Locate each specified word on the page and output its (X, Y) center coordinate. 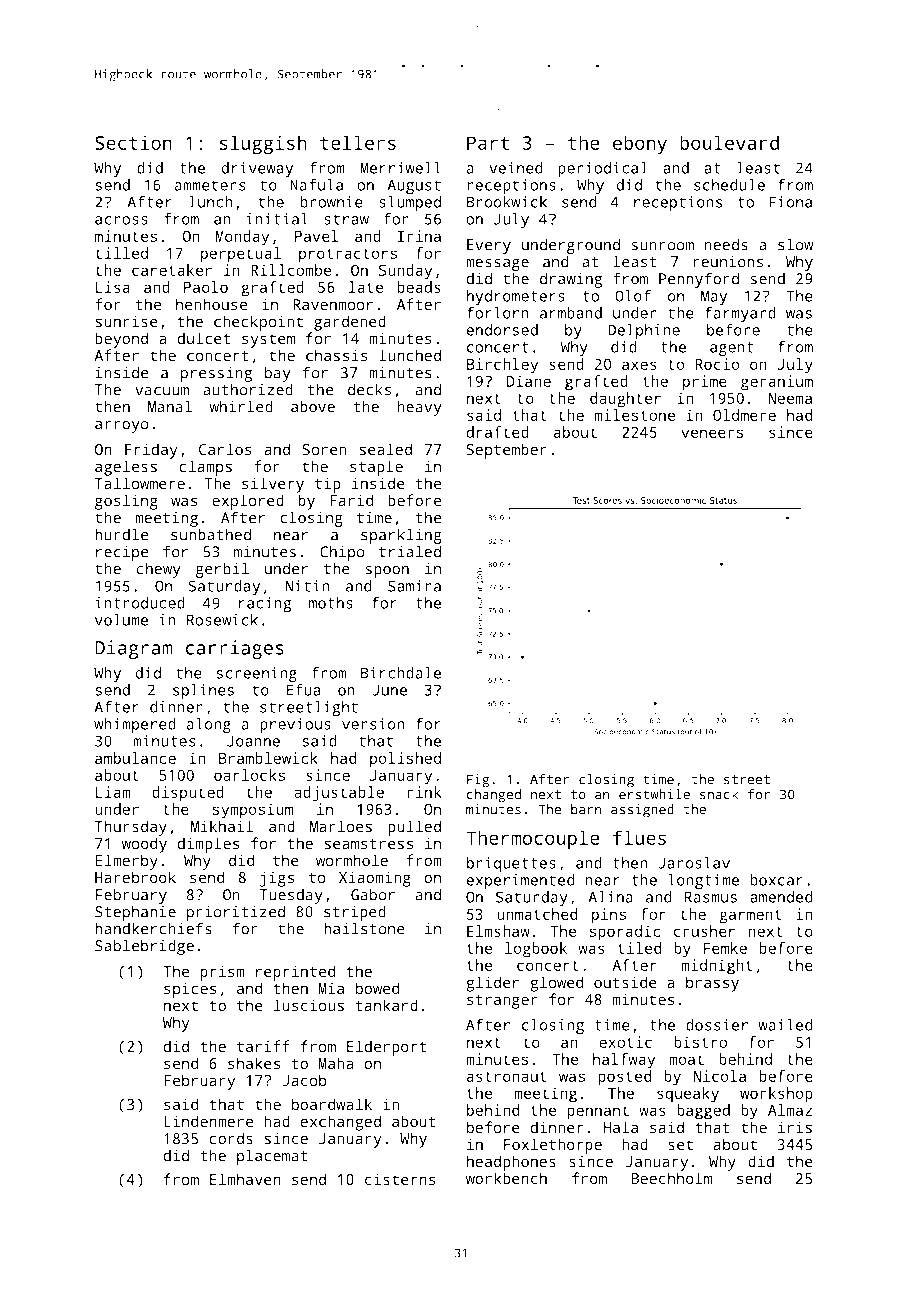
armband (571, 313)
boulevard (729, 142)
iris (795, 1127)
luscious (309, 1005)
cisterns (400, 1179)
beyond (121, 340)
